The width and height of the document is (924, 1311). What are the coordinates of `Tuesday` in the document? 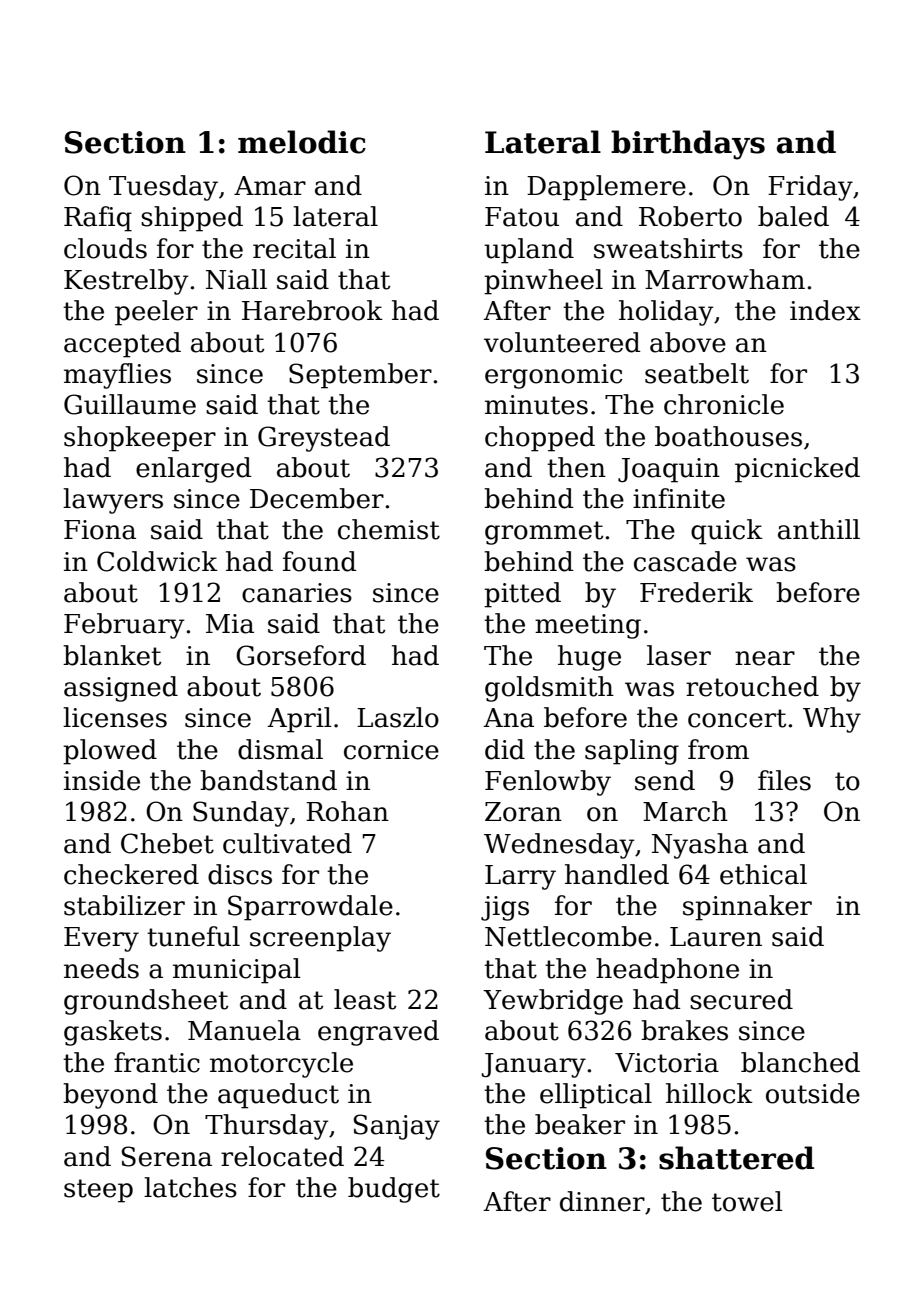 It's located at (163, 188).
